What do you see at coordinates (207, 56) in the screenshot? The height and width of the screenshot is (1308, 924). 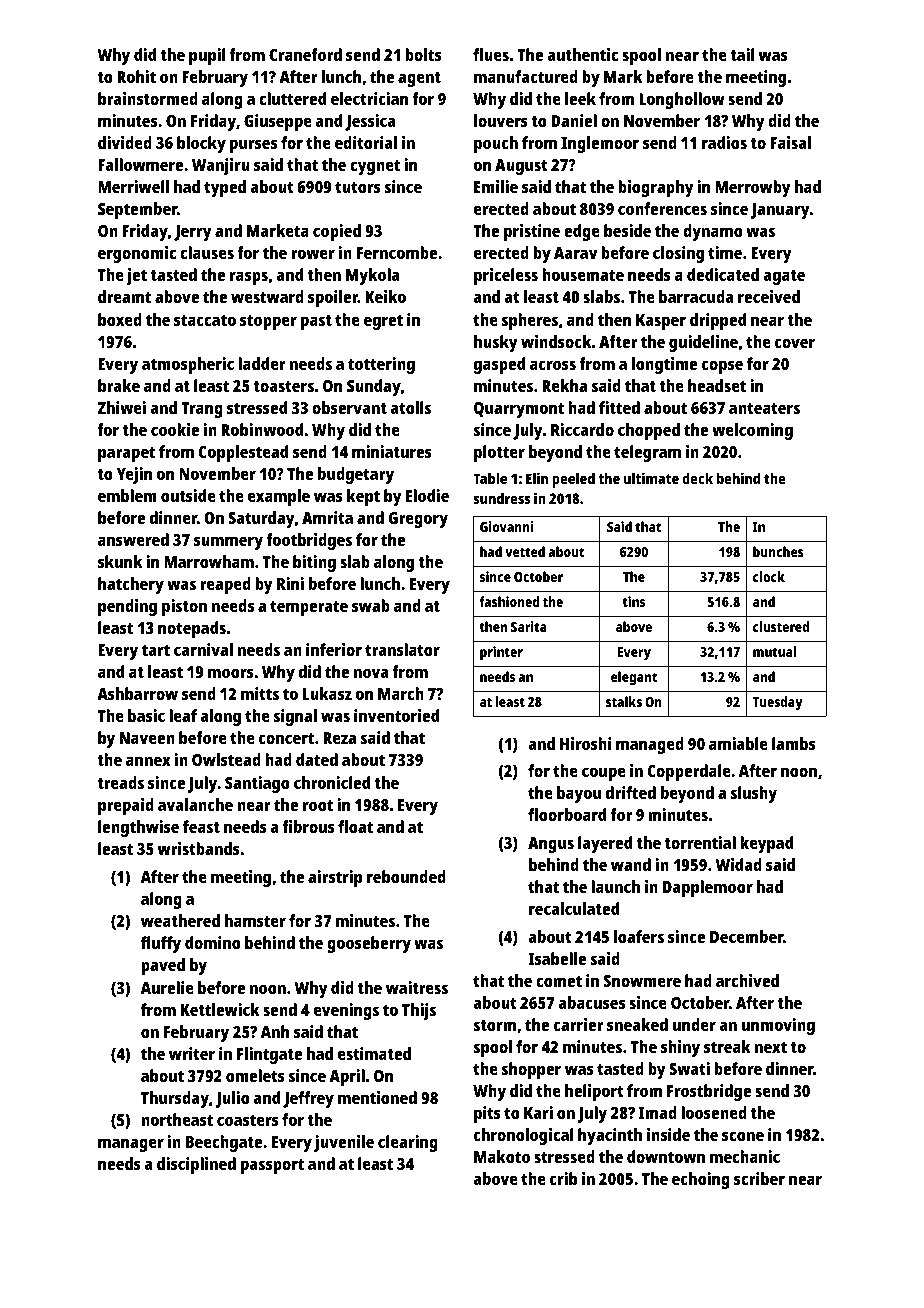 I see `pupil` at bounding box center [207, 56].
